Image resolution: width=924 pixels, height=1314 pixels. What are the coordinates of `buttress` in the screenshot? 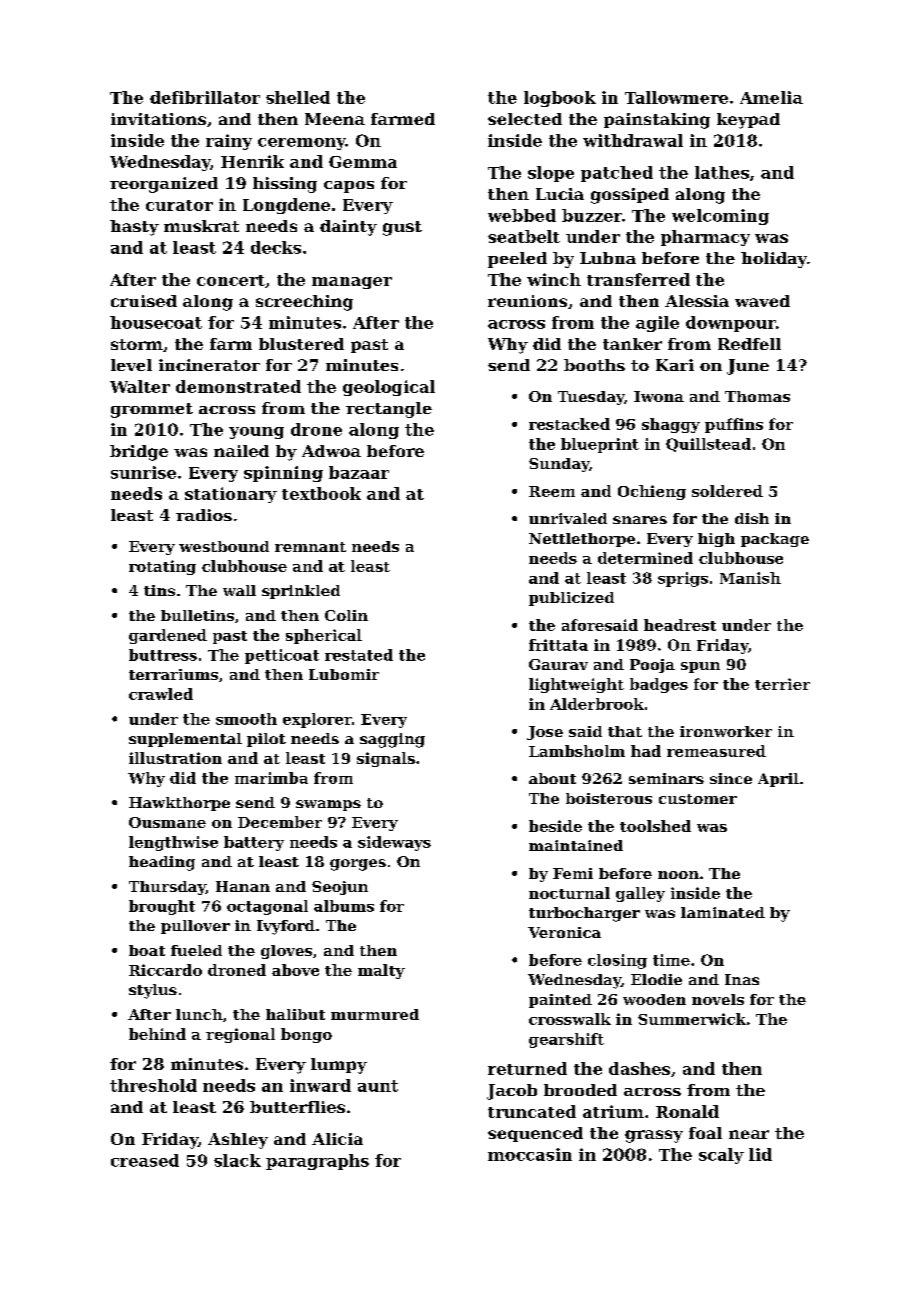 It's located at (163, 655).
